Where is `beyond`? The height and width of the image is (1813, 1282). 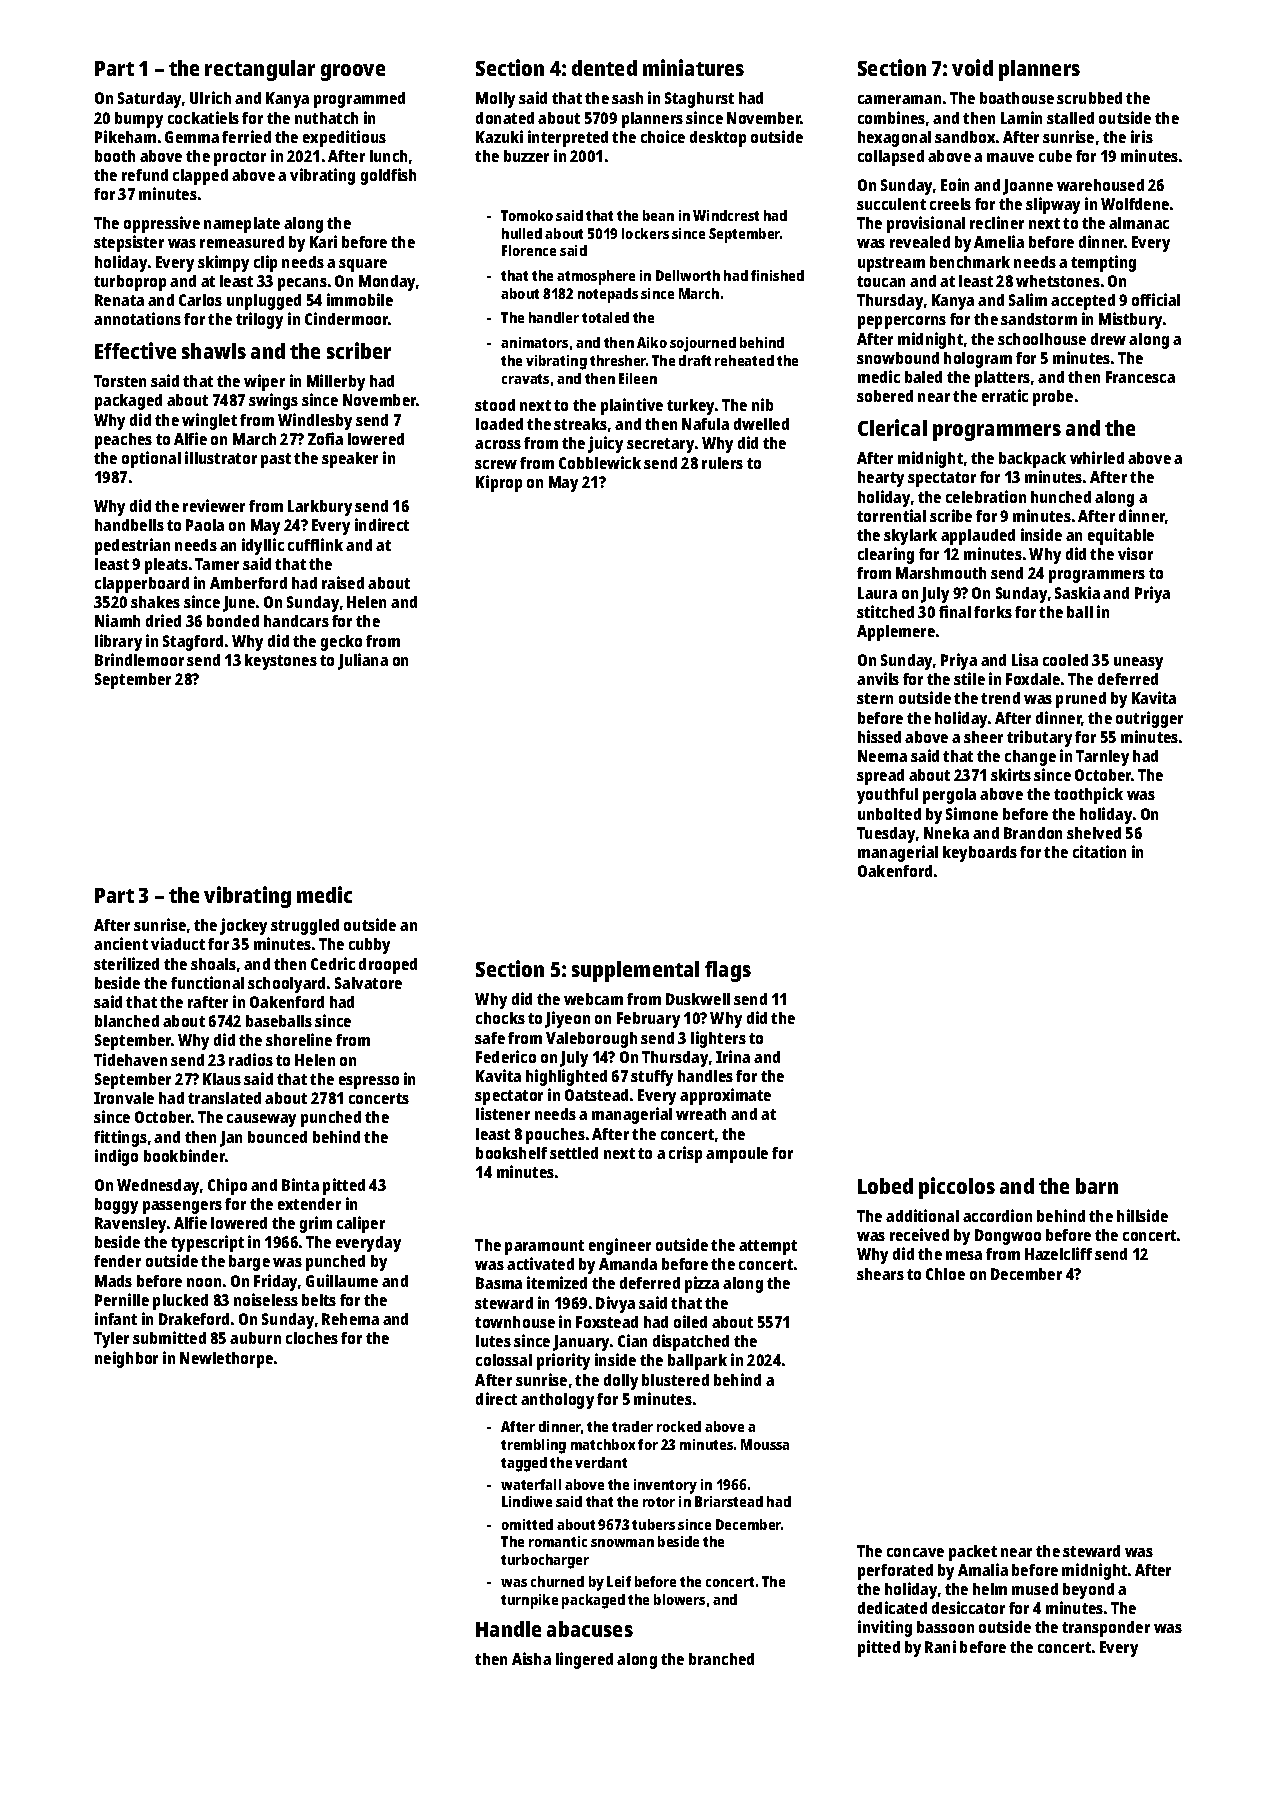 beyond is located at coordinates (1088, 1591).
